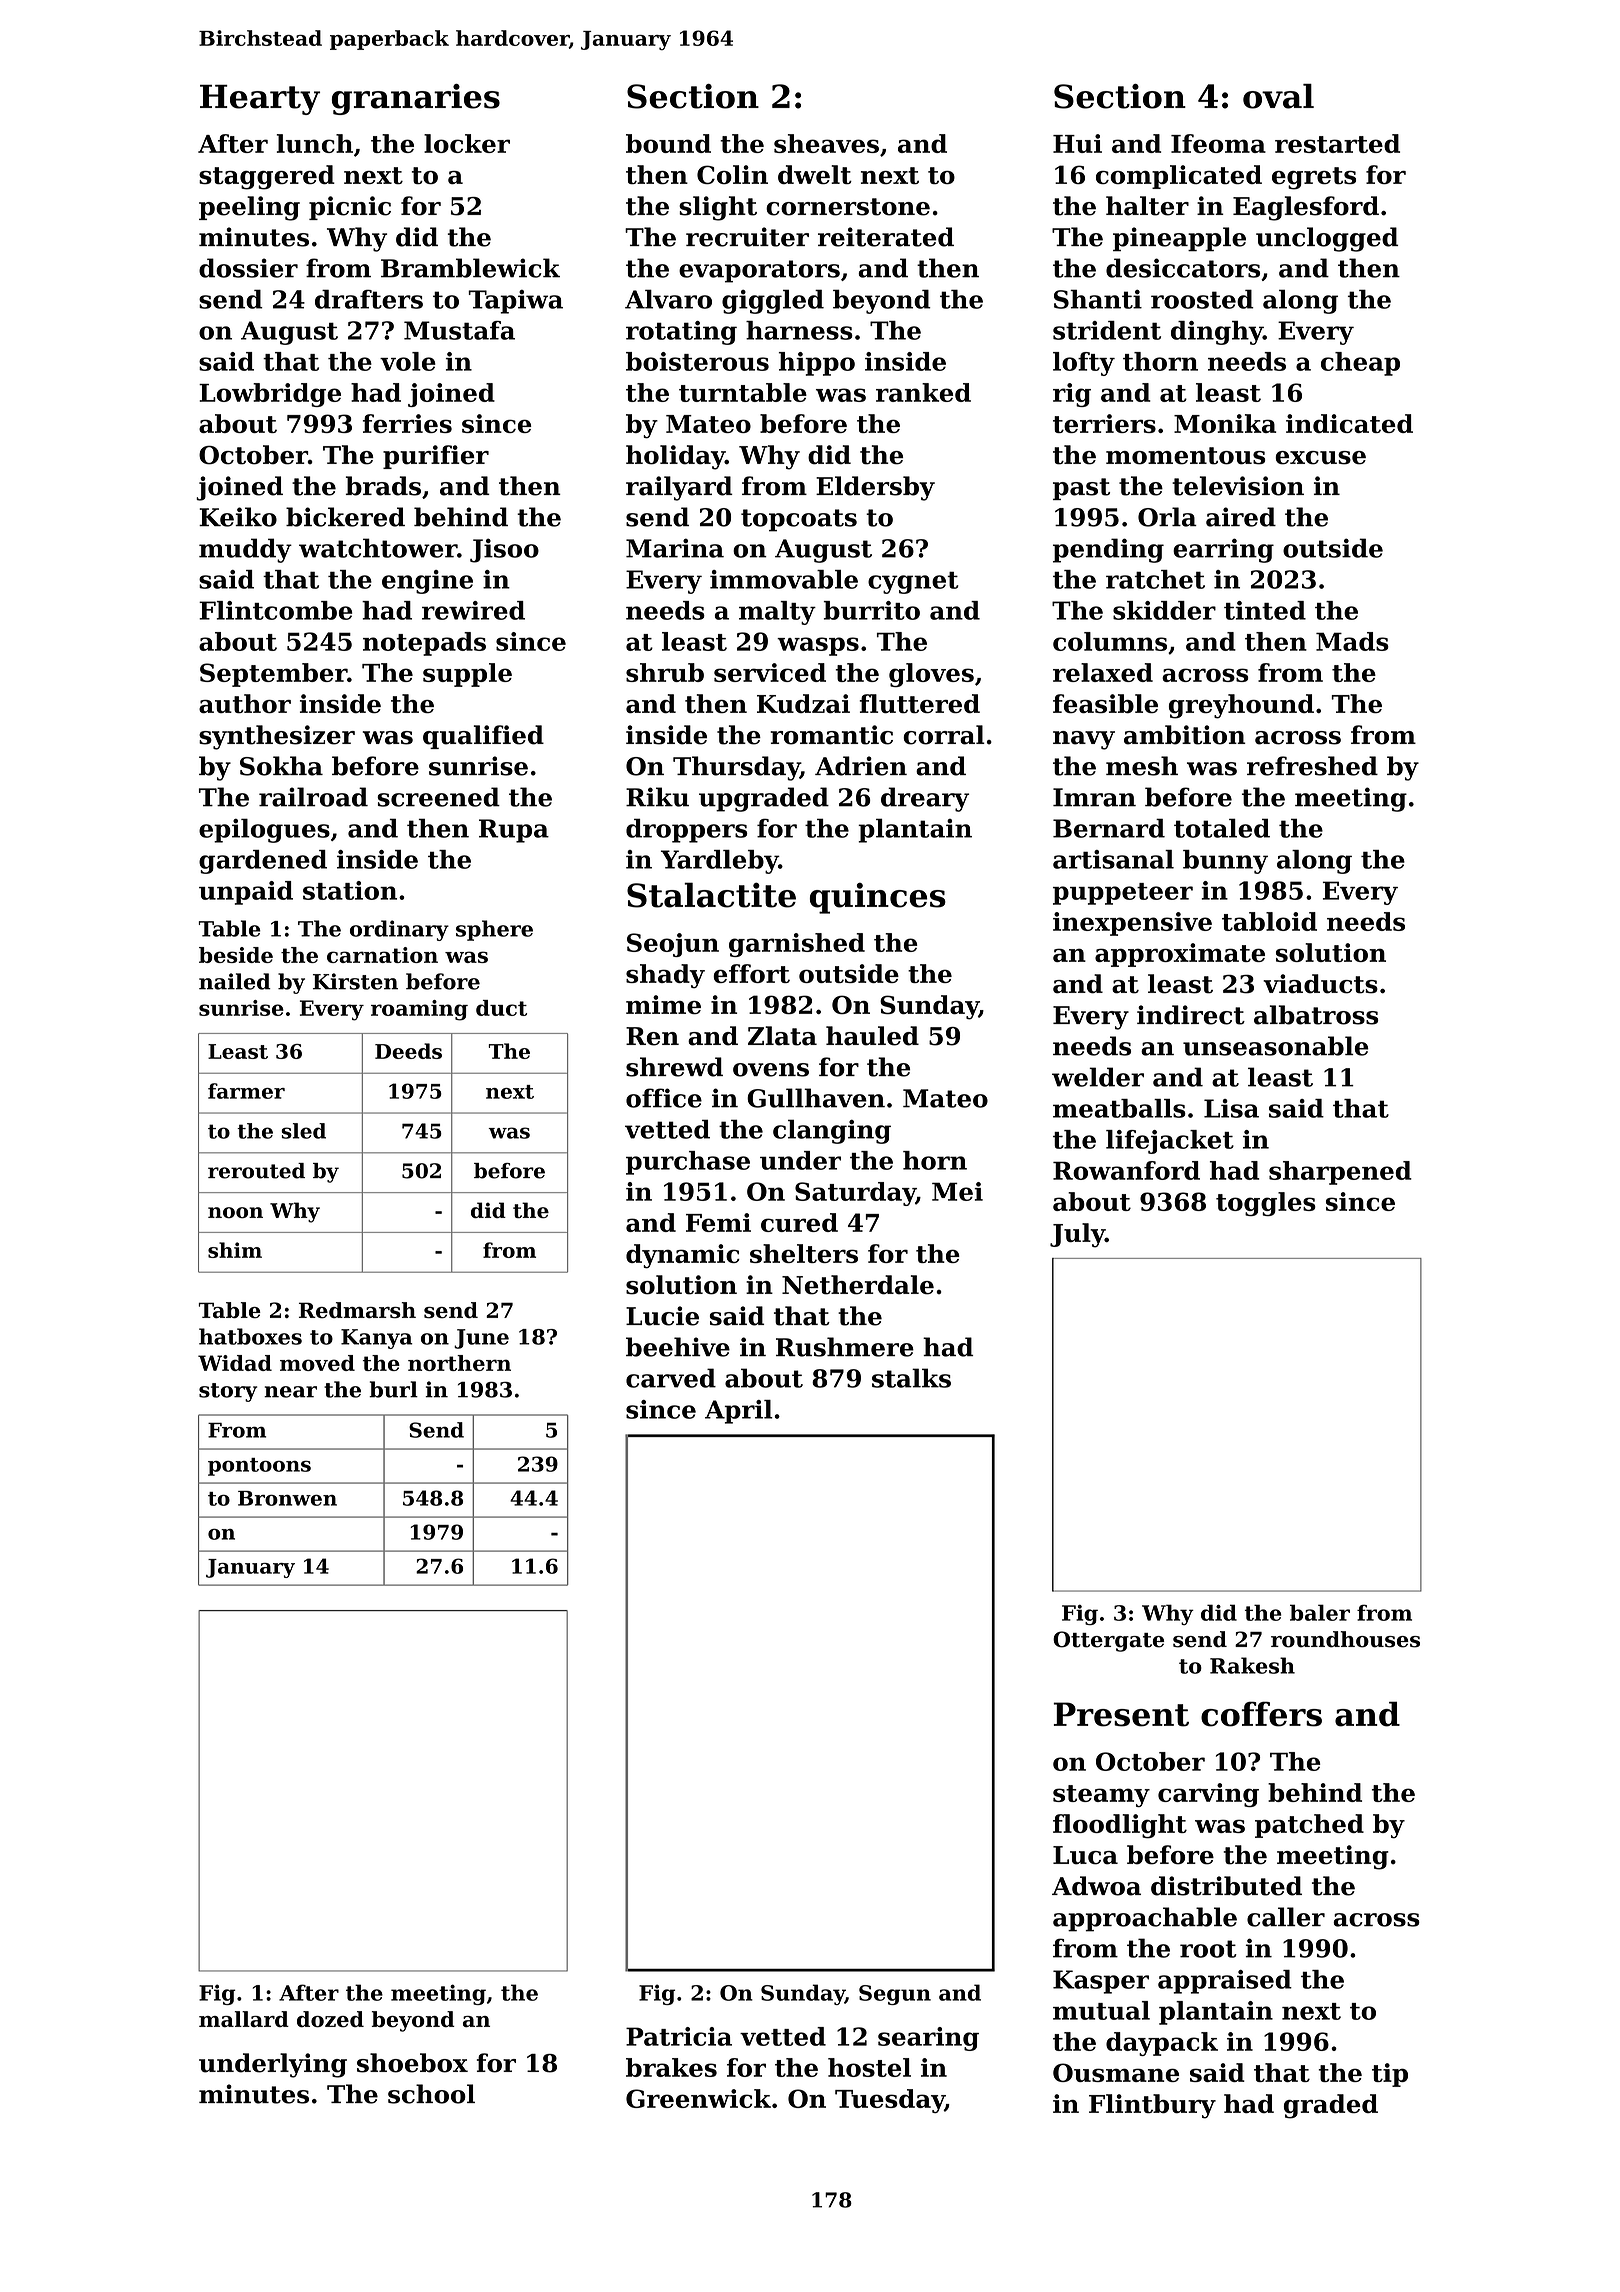  What do you see at coordinates (1309, 1826) in the screenshot?
I see `patched` at bounding box center [1309, 1826].
